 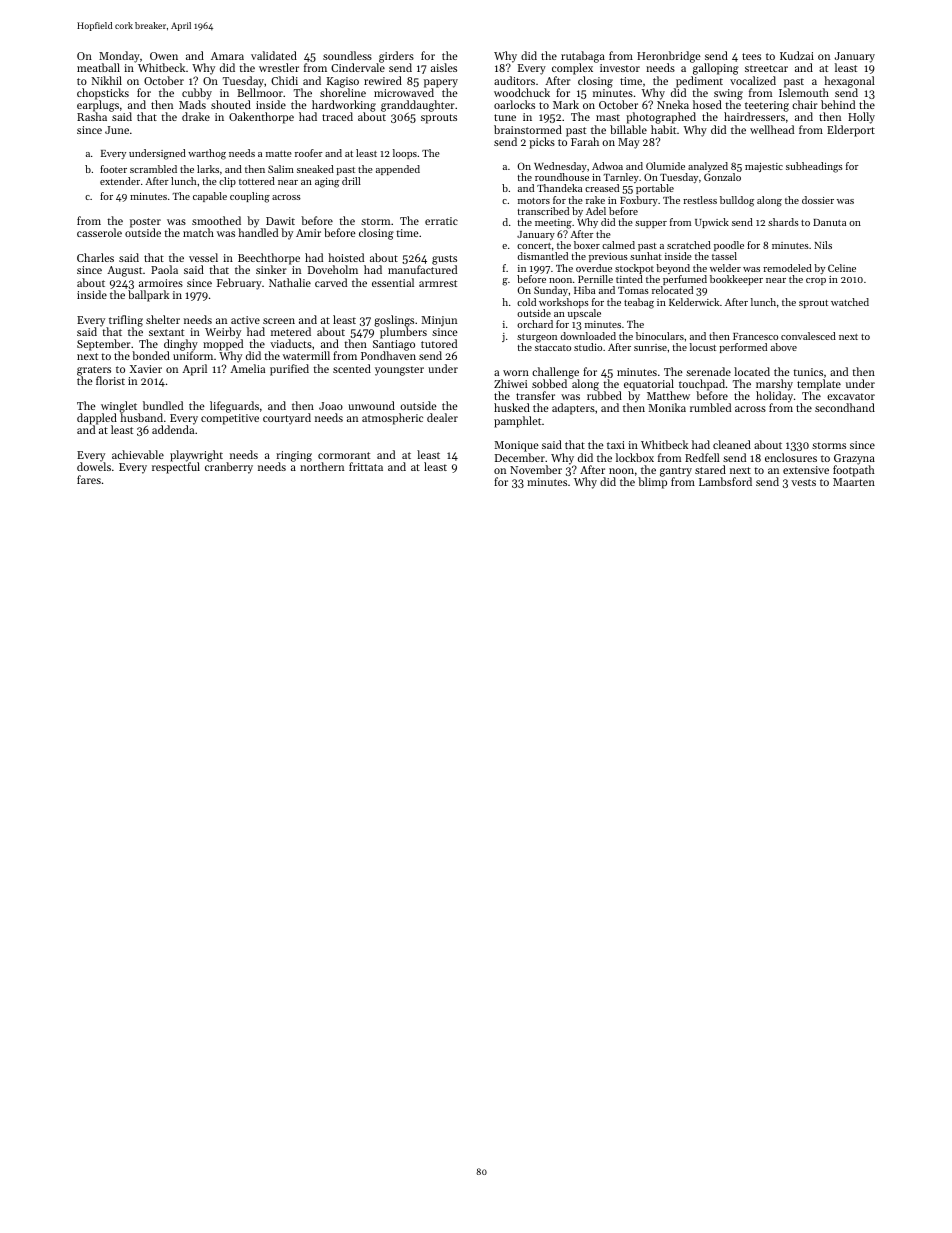 I want to click on serenade, so click(x=708, y=371).
